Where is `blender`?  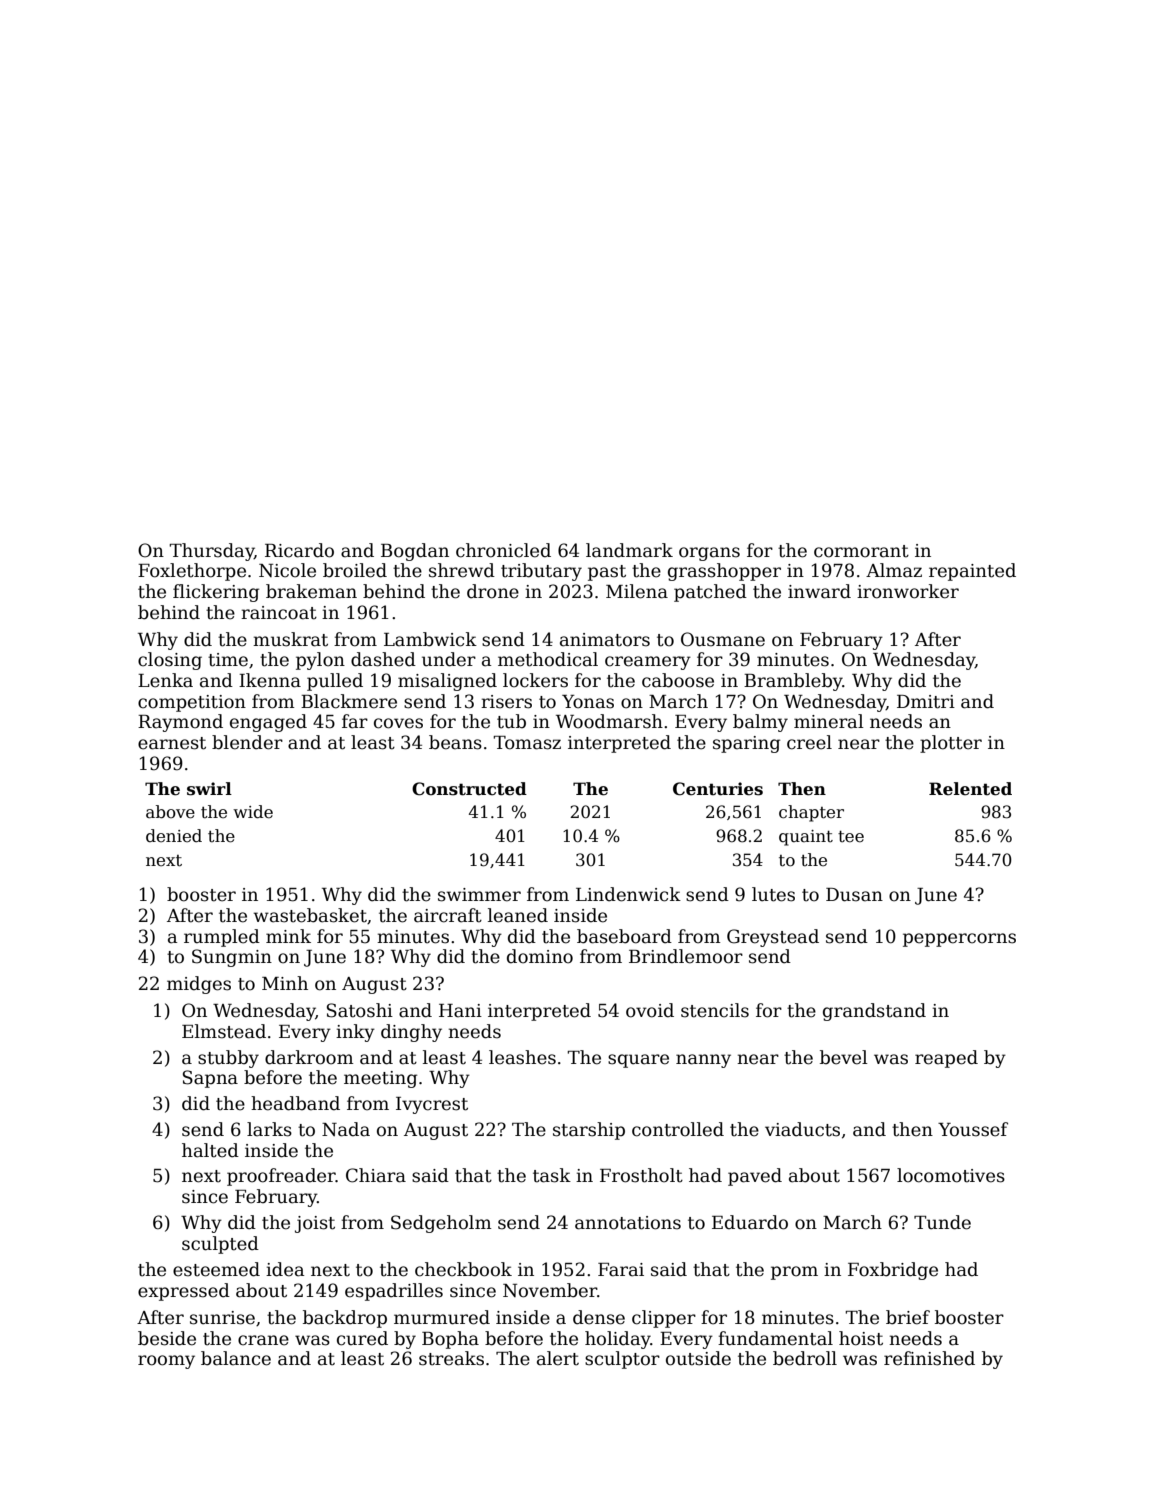
blender is located at coordinates (247, 742).
